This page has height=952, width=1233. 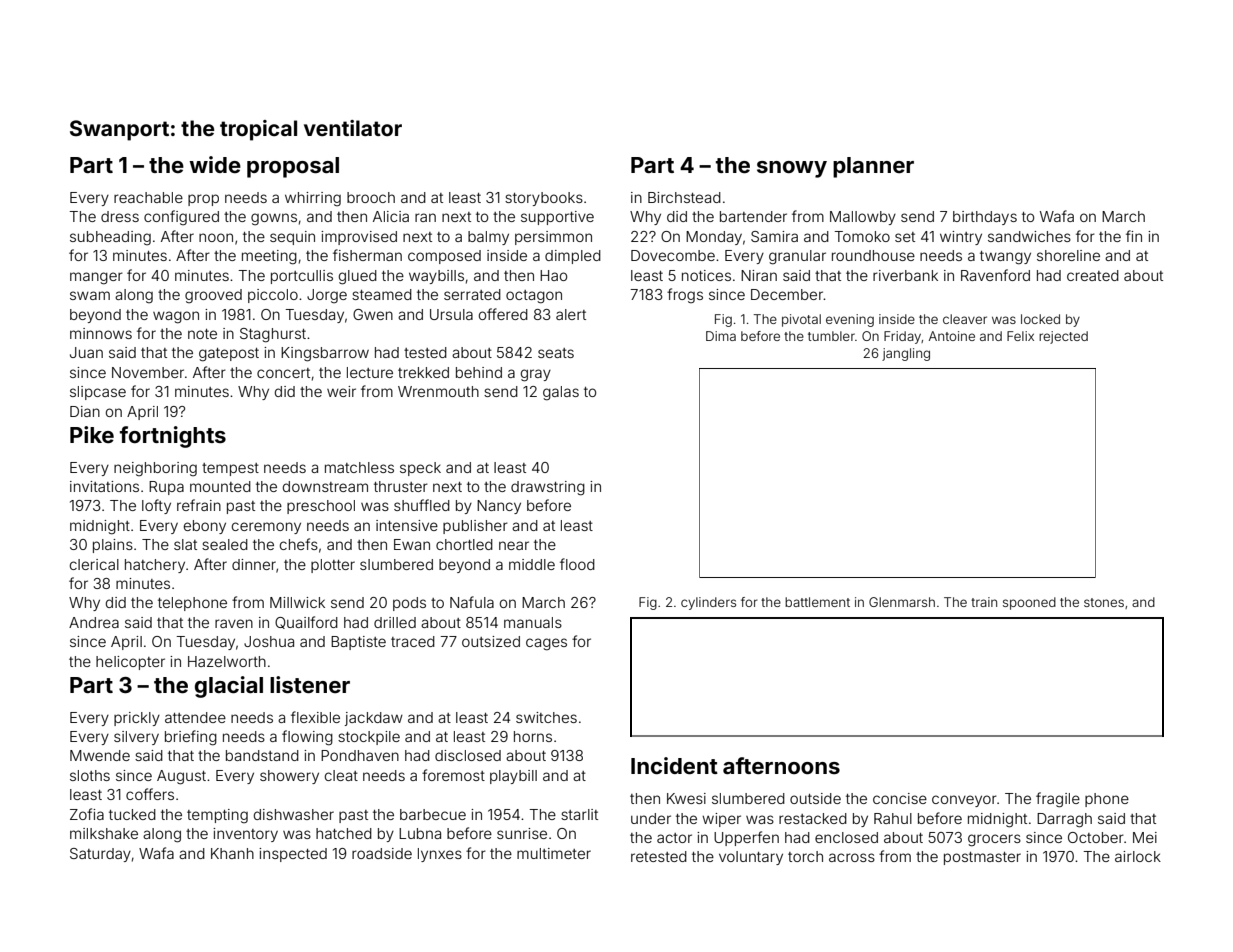 I want to click on rejected, so click(x=1063, y=337).
